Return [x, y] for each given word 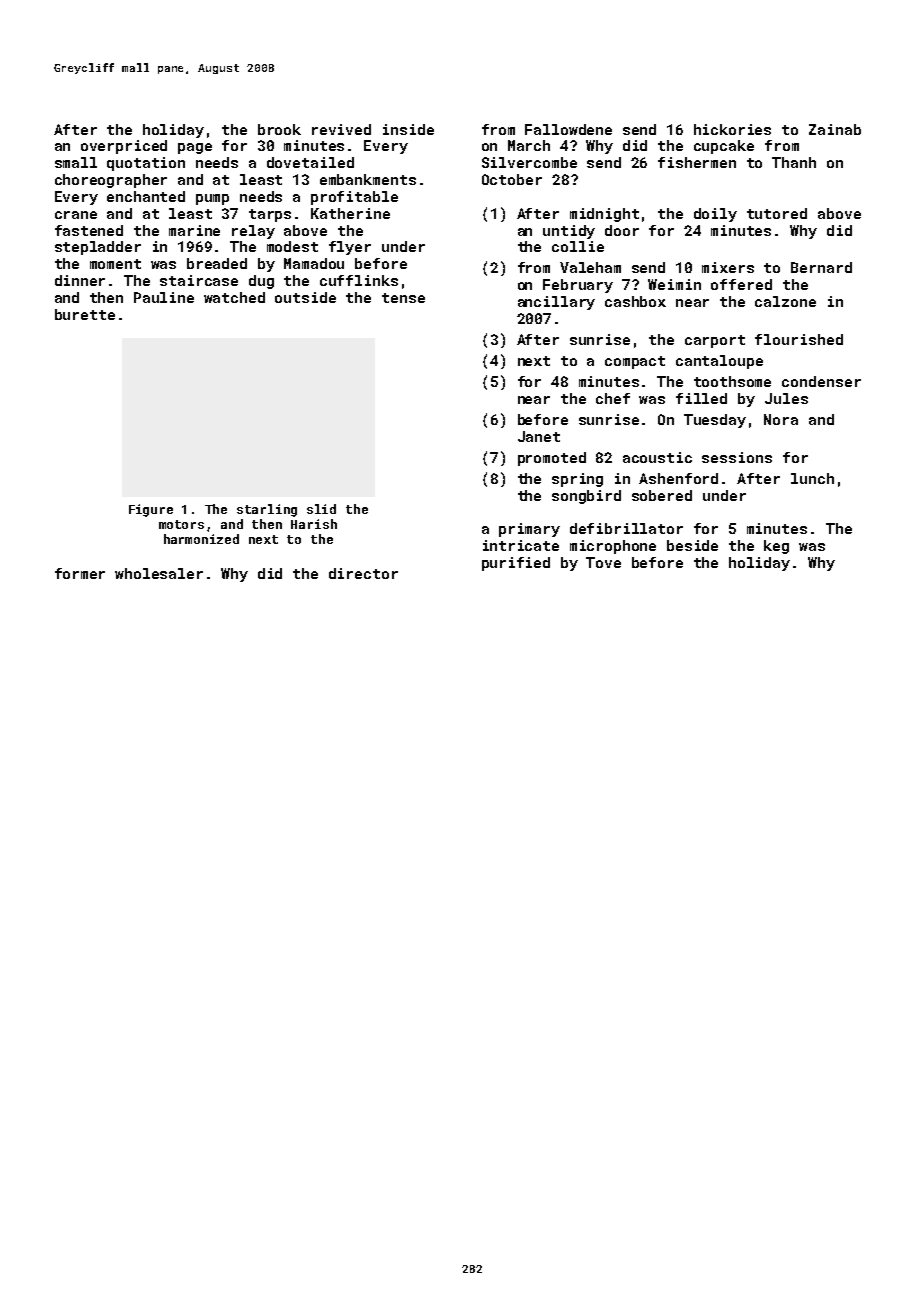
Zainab [835, 129]
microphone [613, 547]
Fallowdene [568, 129]
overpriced [124, 147]
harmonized [201, 539]
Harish [314, 524]
